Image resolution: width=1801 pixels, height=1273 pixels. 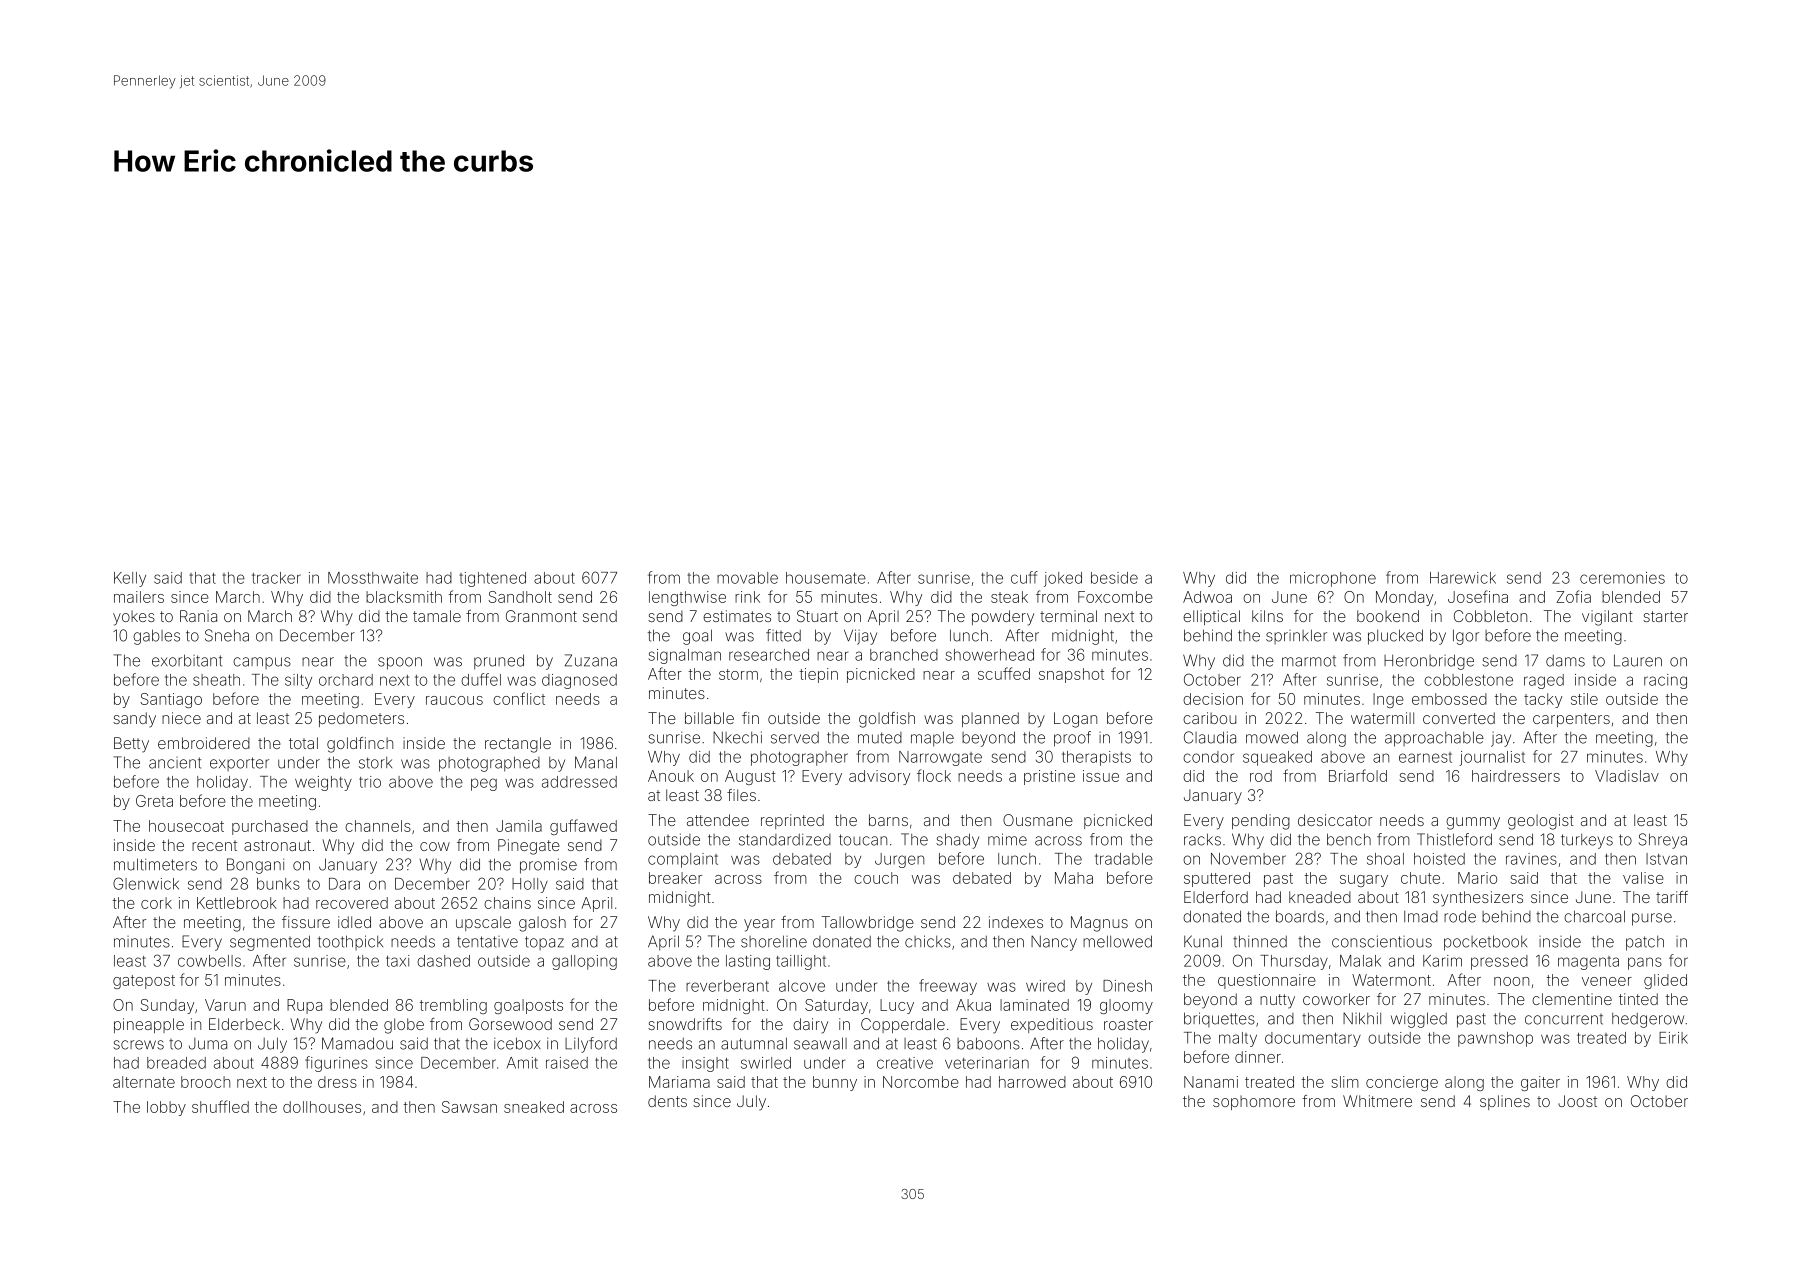 I want to click on boards, so click(x=1300, y=916).
